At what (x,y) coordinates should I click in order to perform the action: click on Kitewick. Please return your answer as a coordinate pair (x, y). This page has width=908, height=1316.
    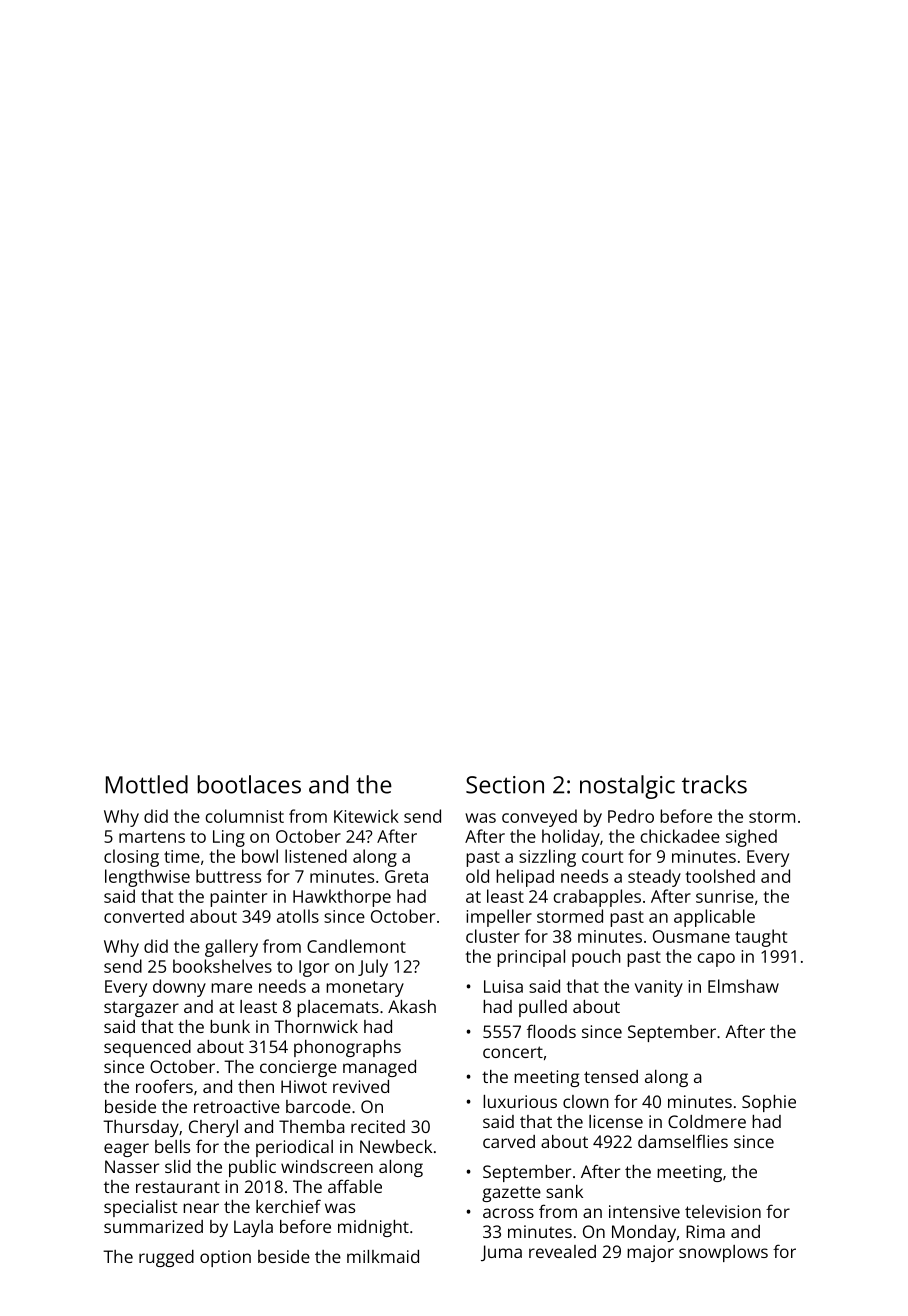
    Looking at the image, I should click on (366, 816).
